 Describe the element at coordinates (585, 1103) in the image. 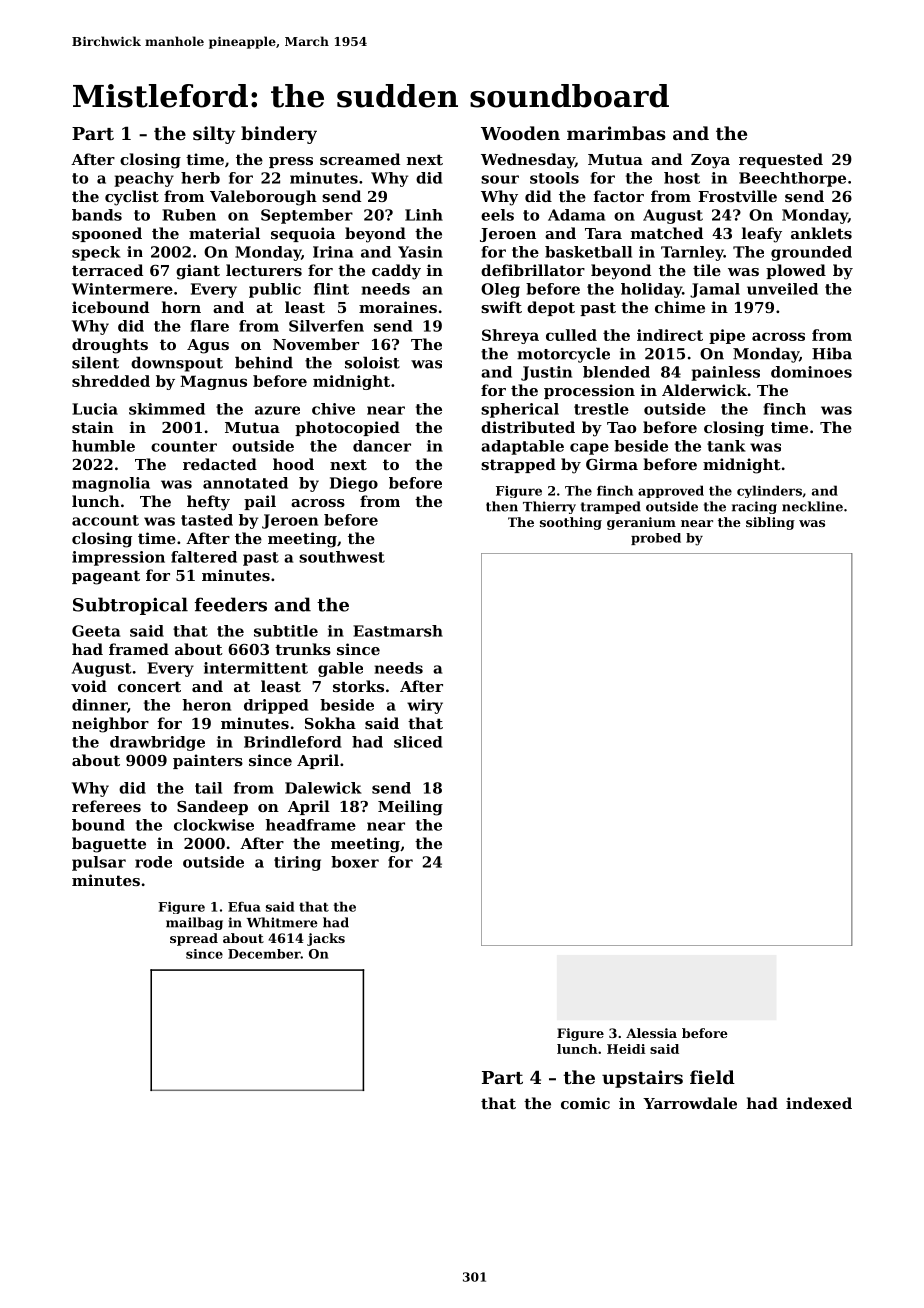

I see `comic` at that location.
